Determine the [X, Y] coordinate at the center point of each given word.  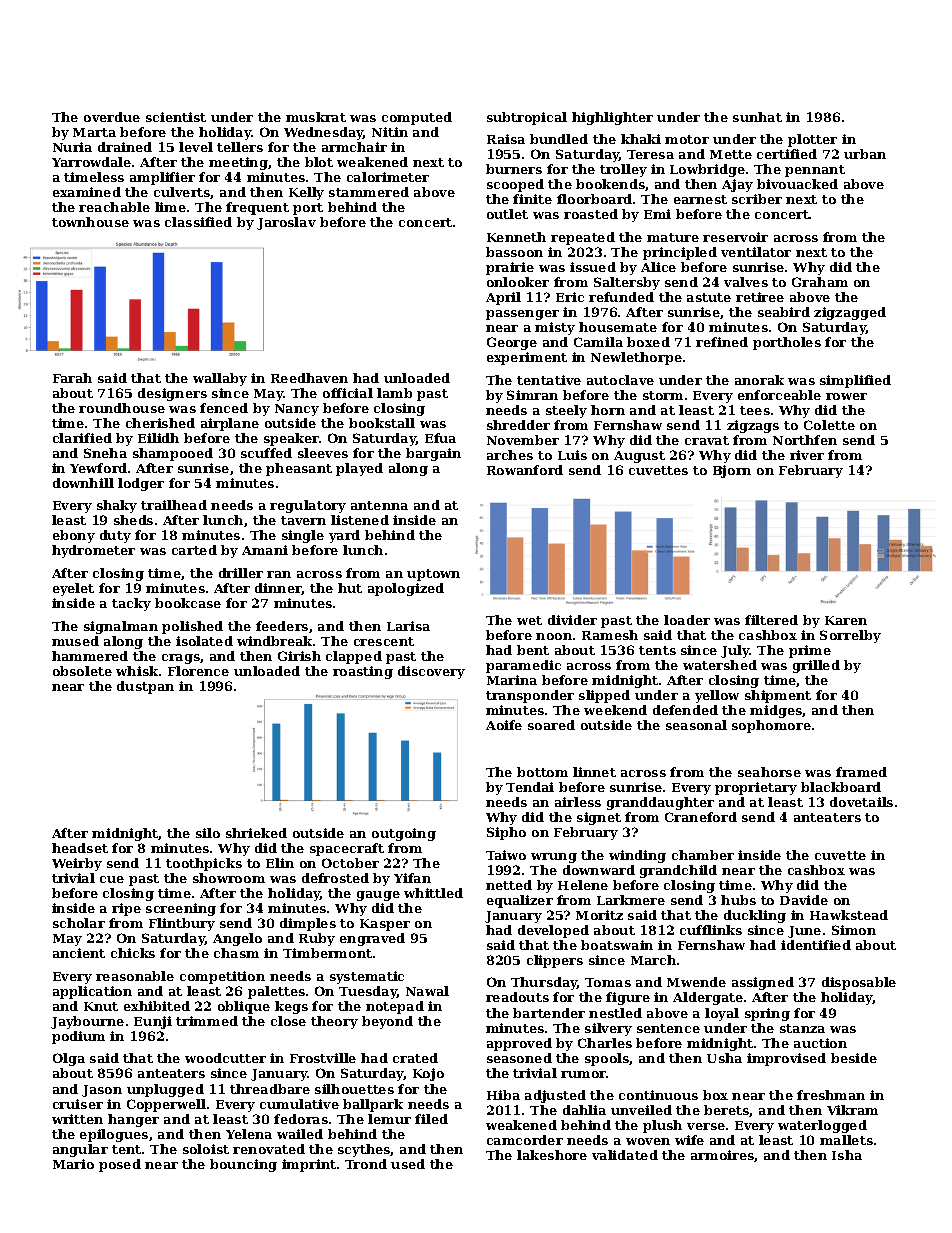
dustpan [145, 687]
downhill [83, 483]
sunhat [757, 117]
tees [755, 410]
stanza [802, 1028]
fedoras [301, 1119]
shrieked [256, 833]
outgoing [404, 834]
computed [417, 118]
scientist [176, 117]
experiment [527, 358]
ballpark [373, 1105]
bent [533, 650]
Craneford [701, 817]
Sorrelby [850, 636]
